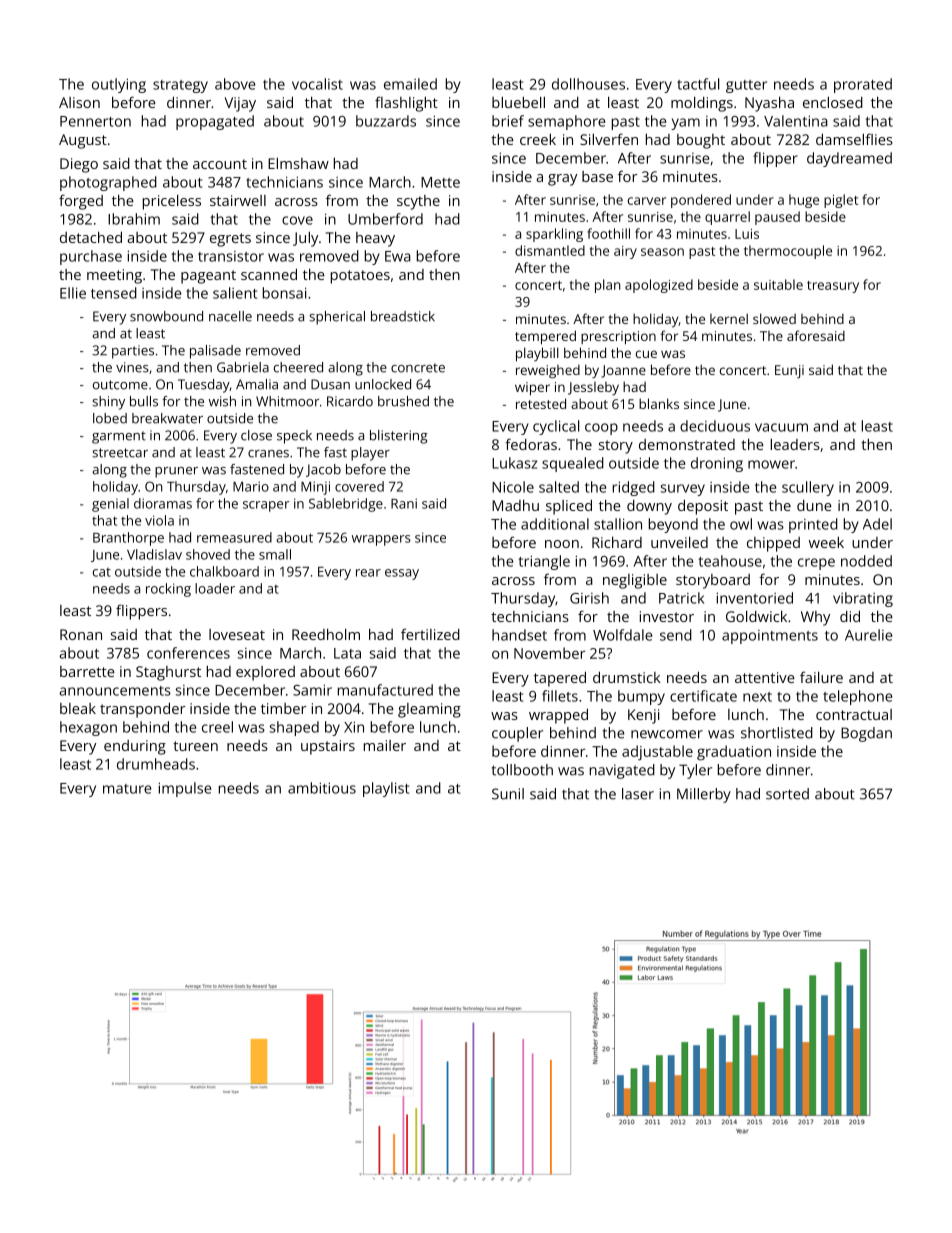  What do you see at coordinates (404, 503) in the screenshot?
I see `Rani` at bounding box center [404, 503].
